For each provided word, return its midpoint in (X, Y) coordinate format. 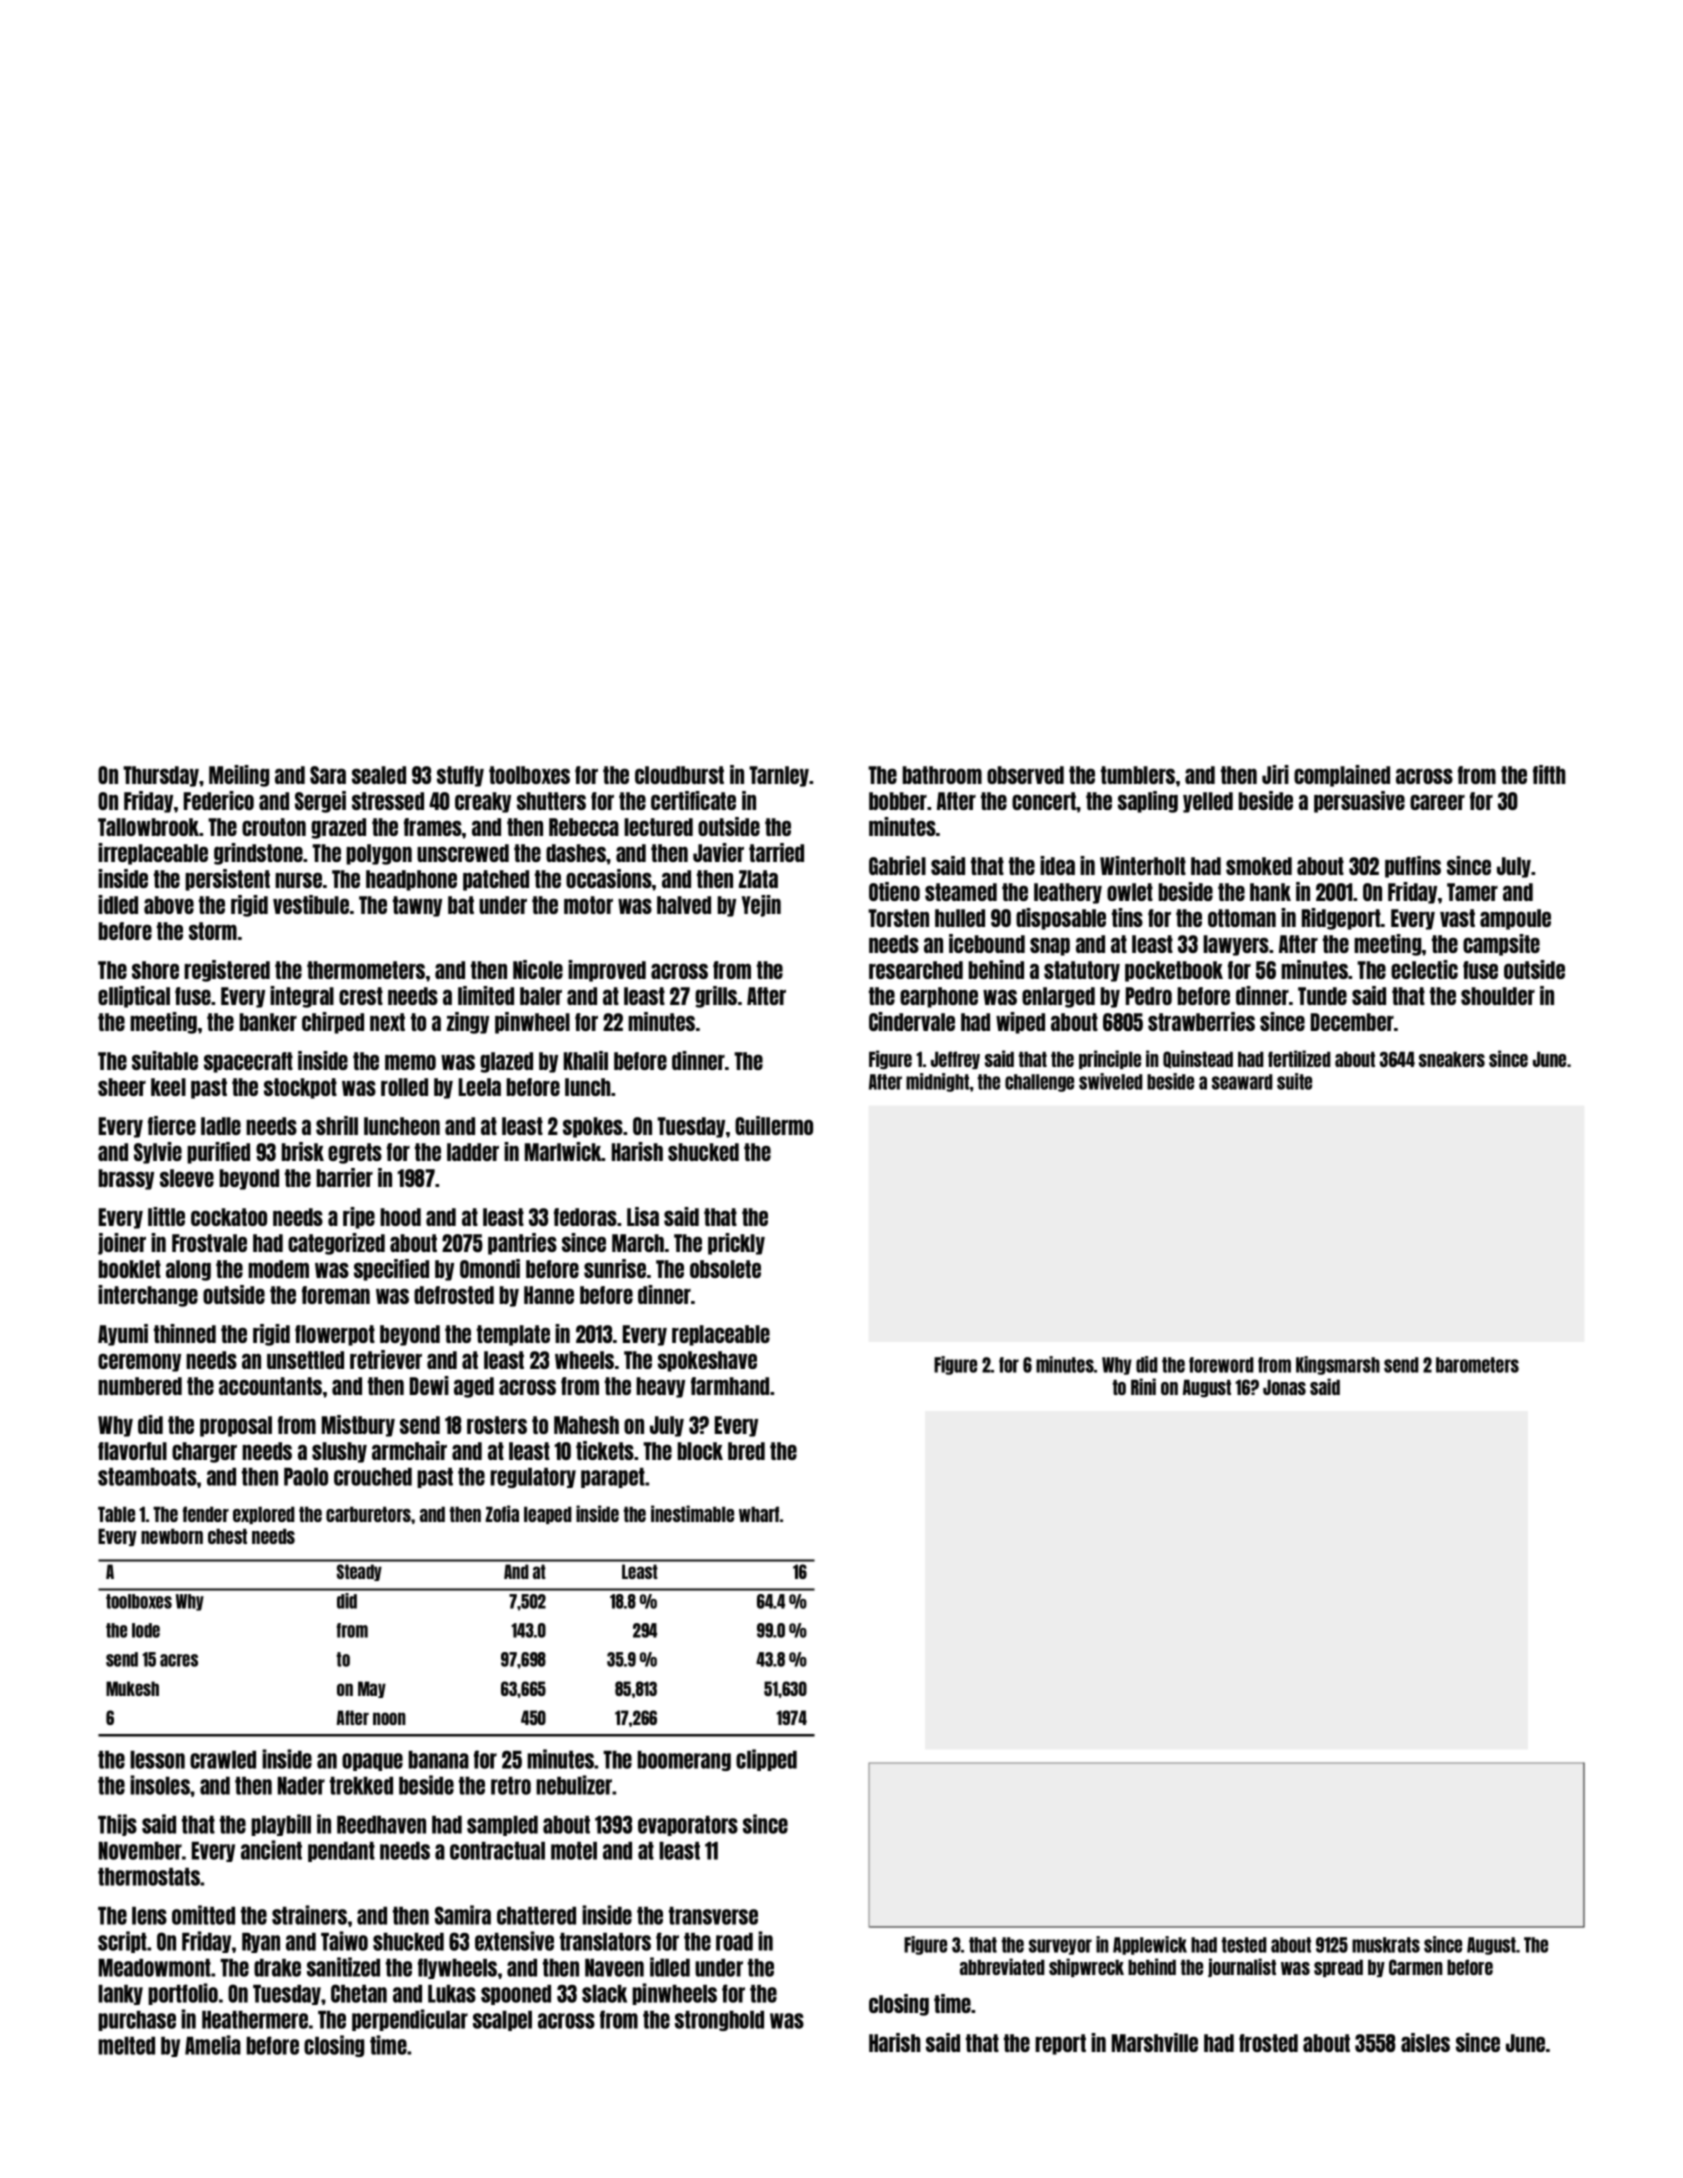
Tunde (1322, 996)
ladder (473, 1152)
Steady (359, 1572)
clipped (766, 1760)
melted (126, 2046)
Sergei (320, 802)
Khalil (586, 1060)
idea (1057, 865)
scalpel (502, 2021)
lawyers (1236, 945)
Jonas (1284, 1387)
